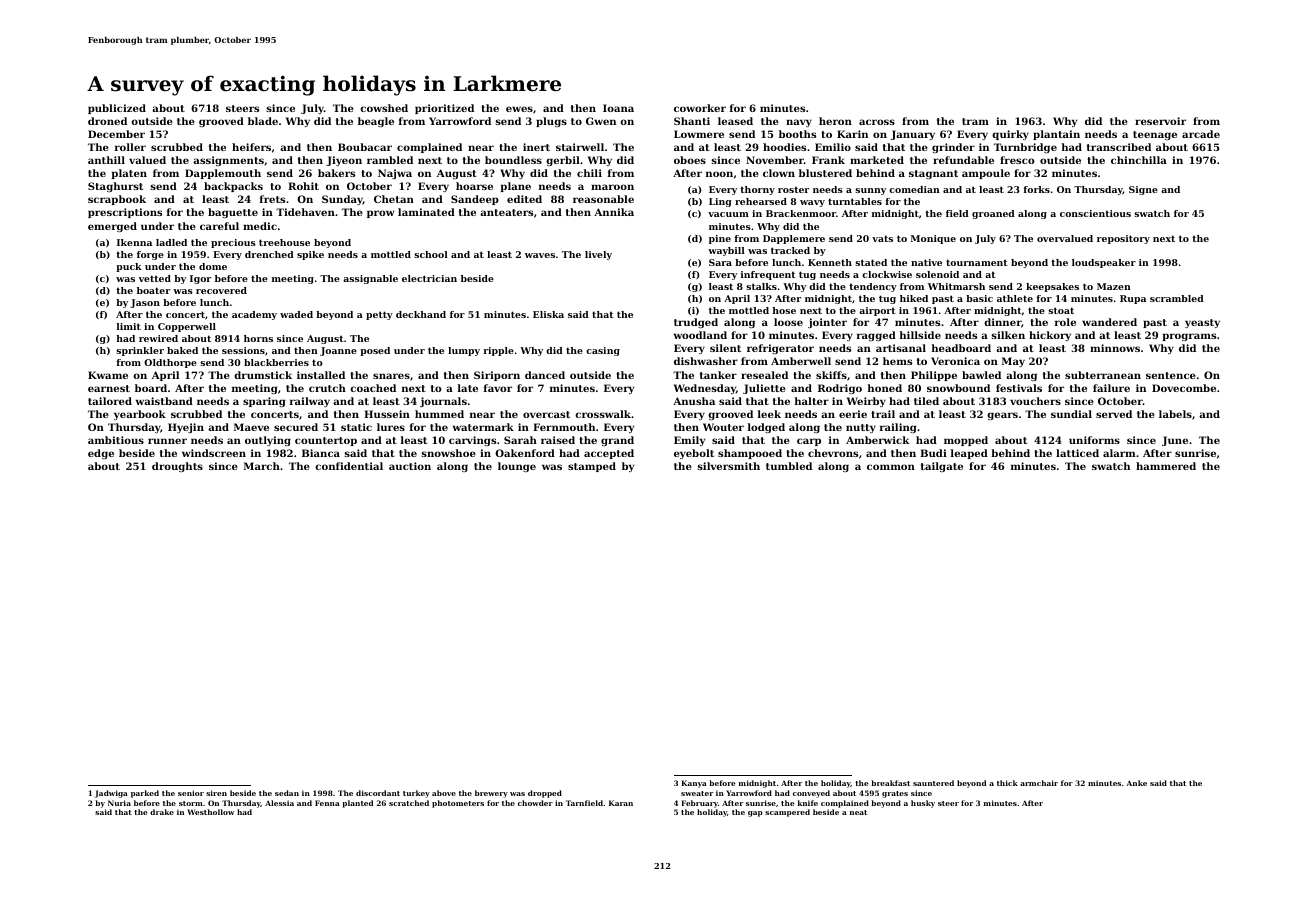 The image size is (1308, 924). Describe the element at coordinates (877, 122) in the screenshot. I see `across` at that location.
